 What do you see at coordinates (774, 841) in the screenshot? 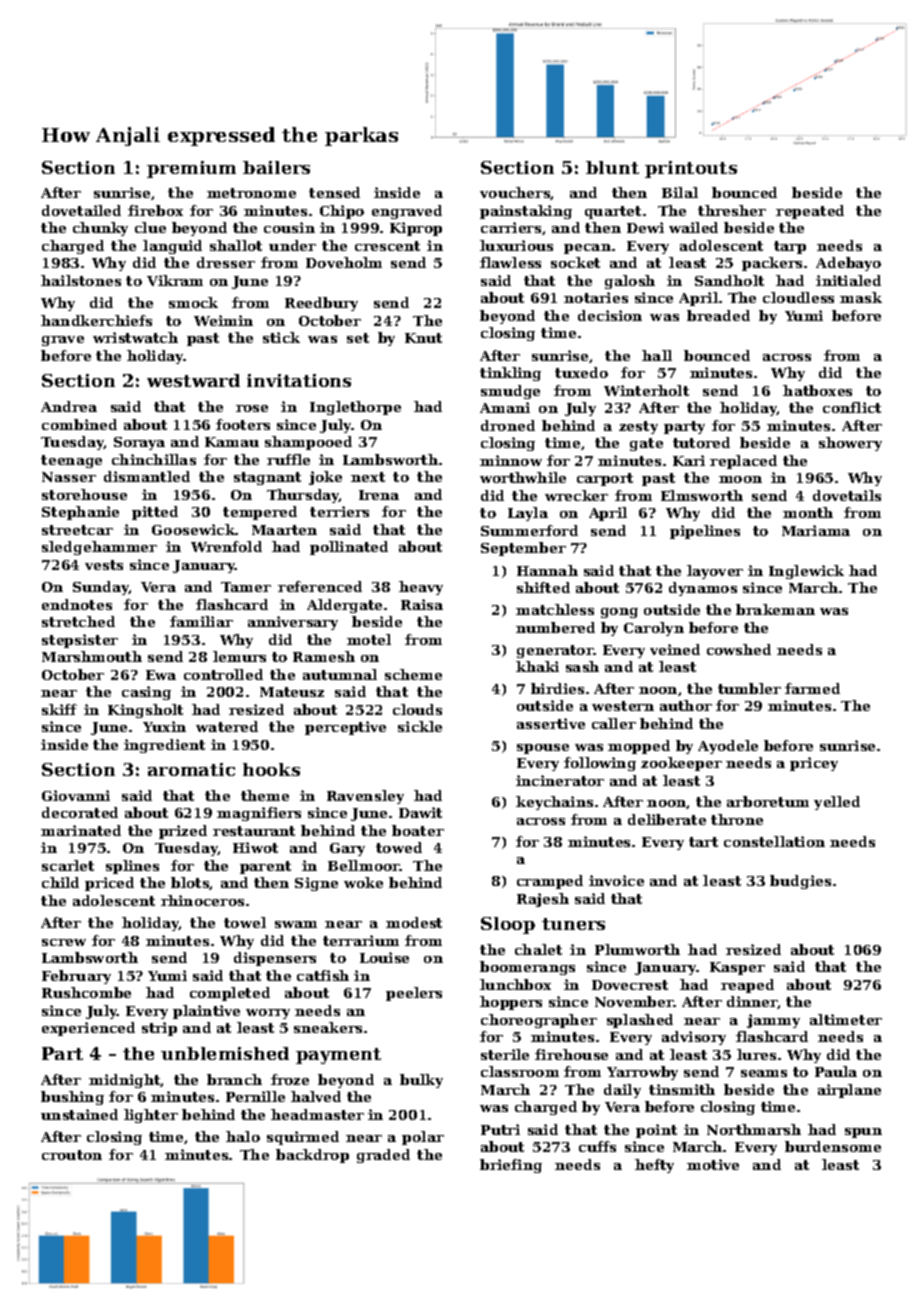
I see `constellation` at bounding box center [774, 841].
